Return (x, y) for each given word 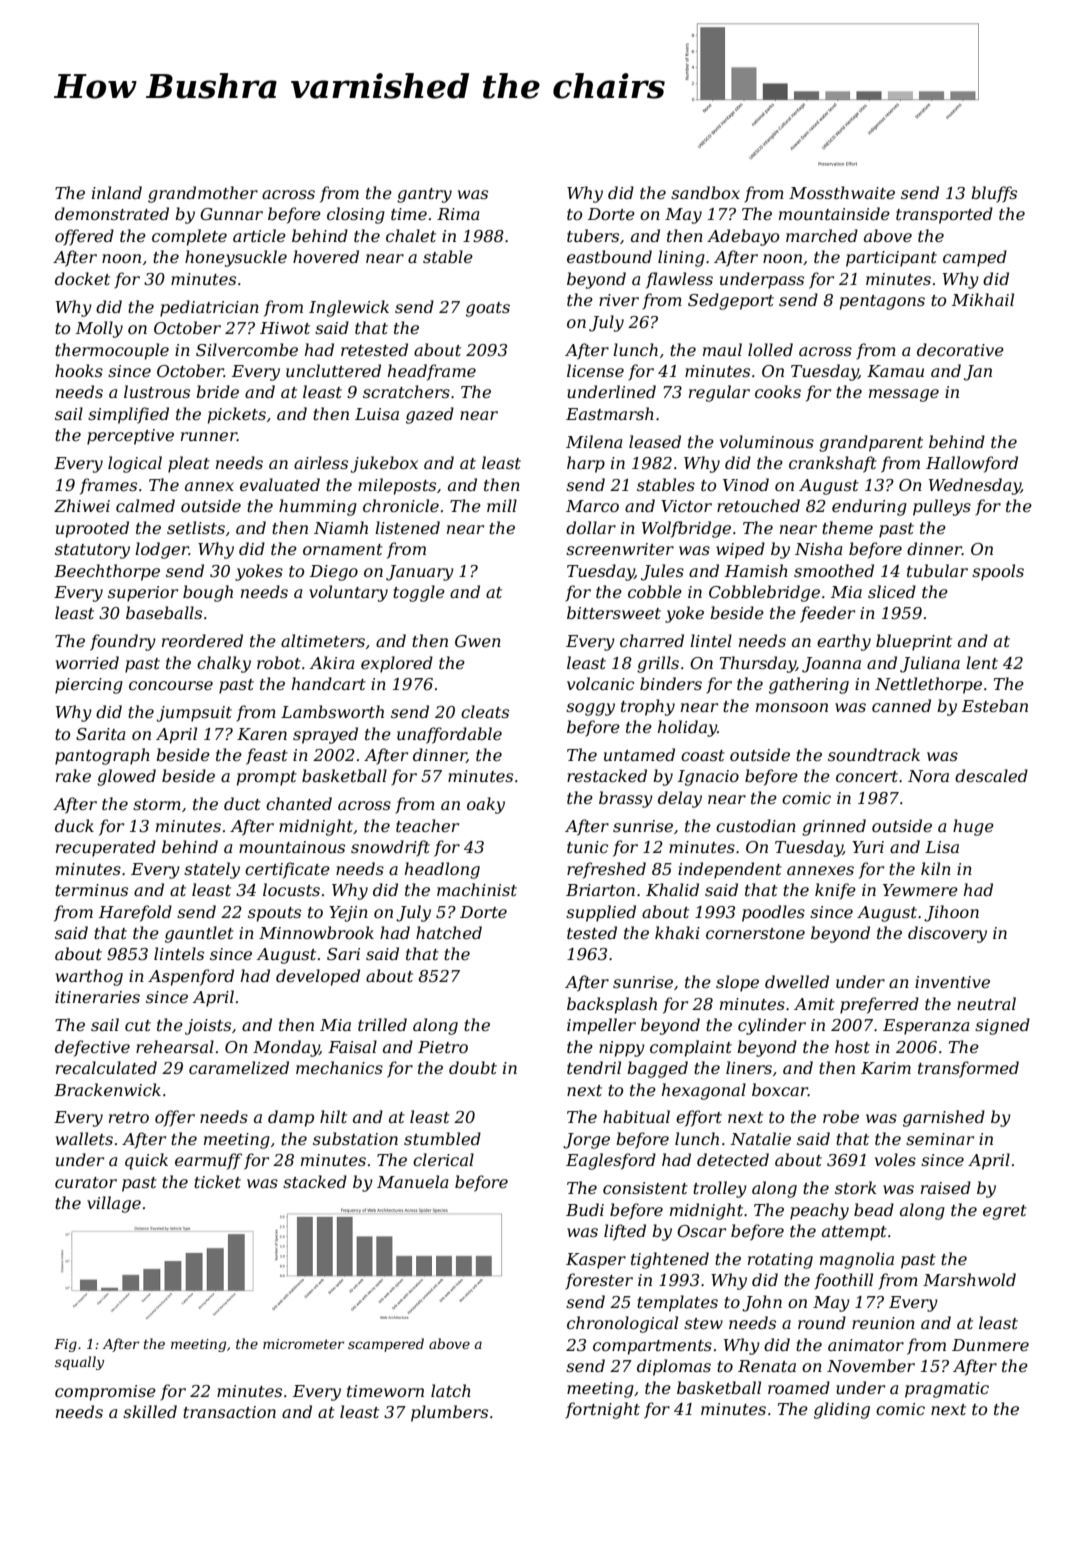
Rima (458, 214)
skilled (150, 1411)
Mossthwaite (842, 192)
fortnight (602, 1410)
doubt (473, 1067)
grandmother (203, 194)
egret (1005, 1212)
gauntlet (199, 934)
